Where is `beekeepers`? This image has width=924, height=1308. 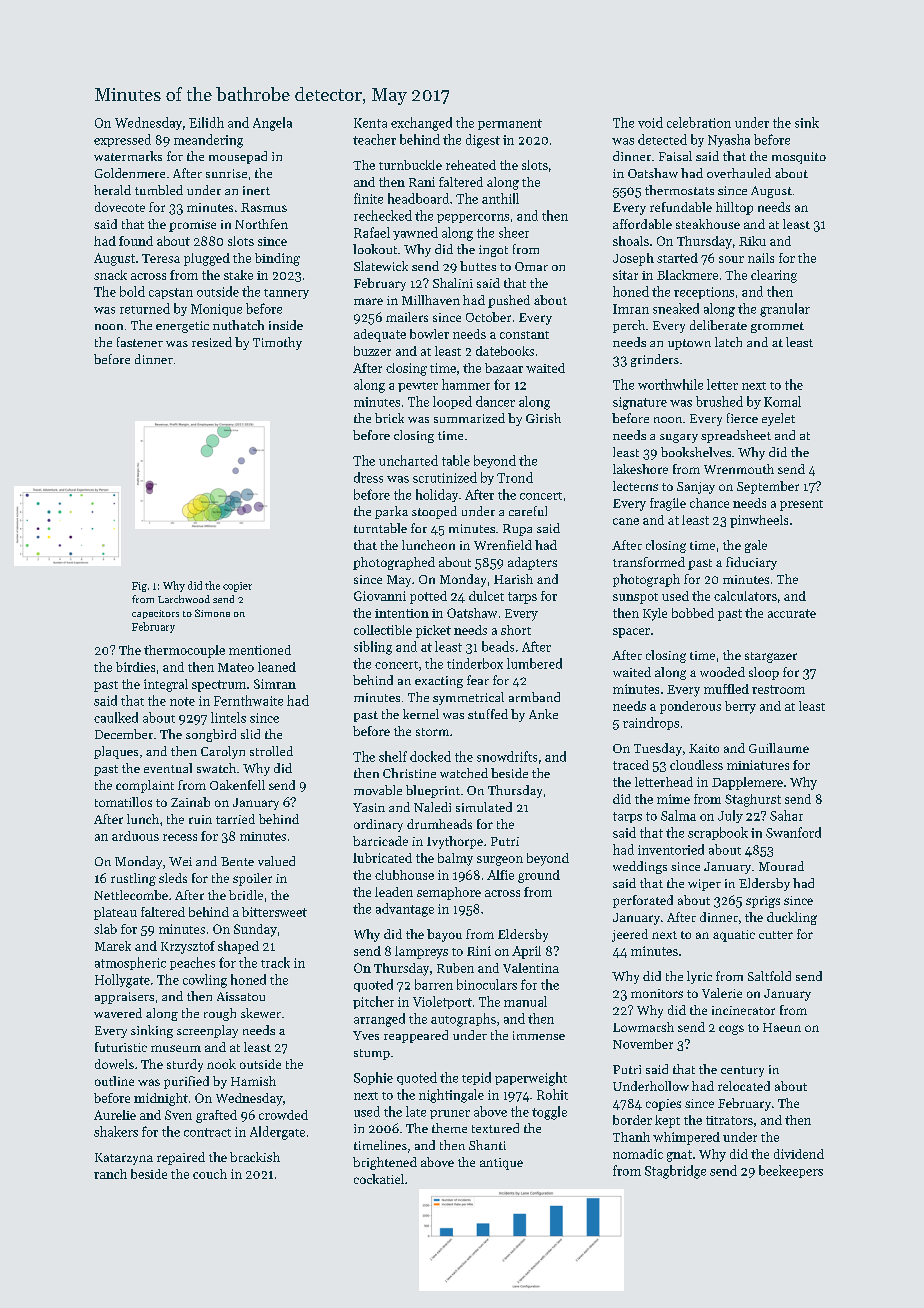
beekeepers is located at coordinates (791, 1171).
